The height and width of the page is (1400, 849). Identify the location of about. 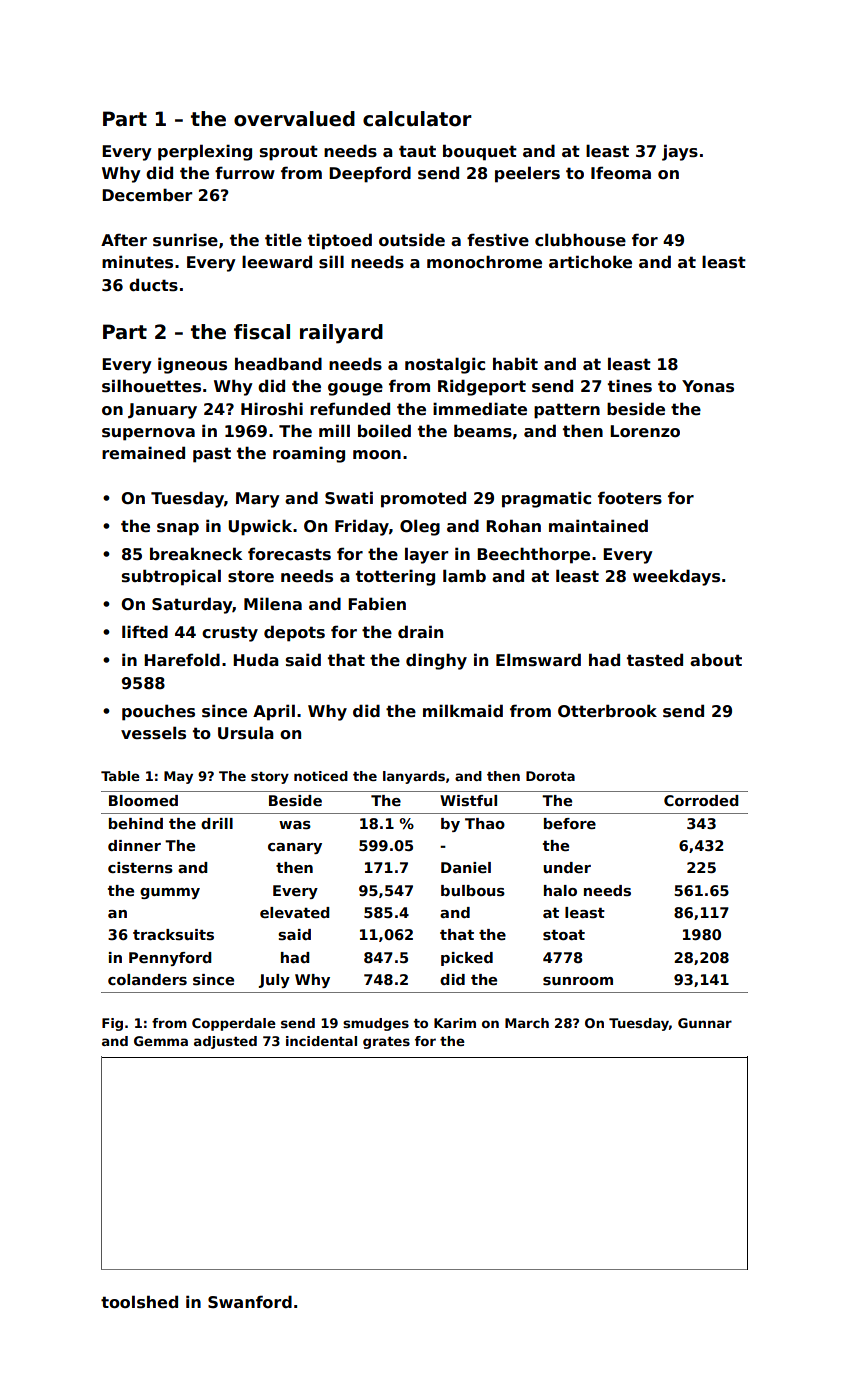
(716, 660).
